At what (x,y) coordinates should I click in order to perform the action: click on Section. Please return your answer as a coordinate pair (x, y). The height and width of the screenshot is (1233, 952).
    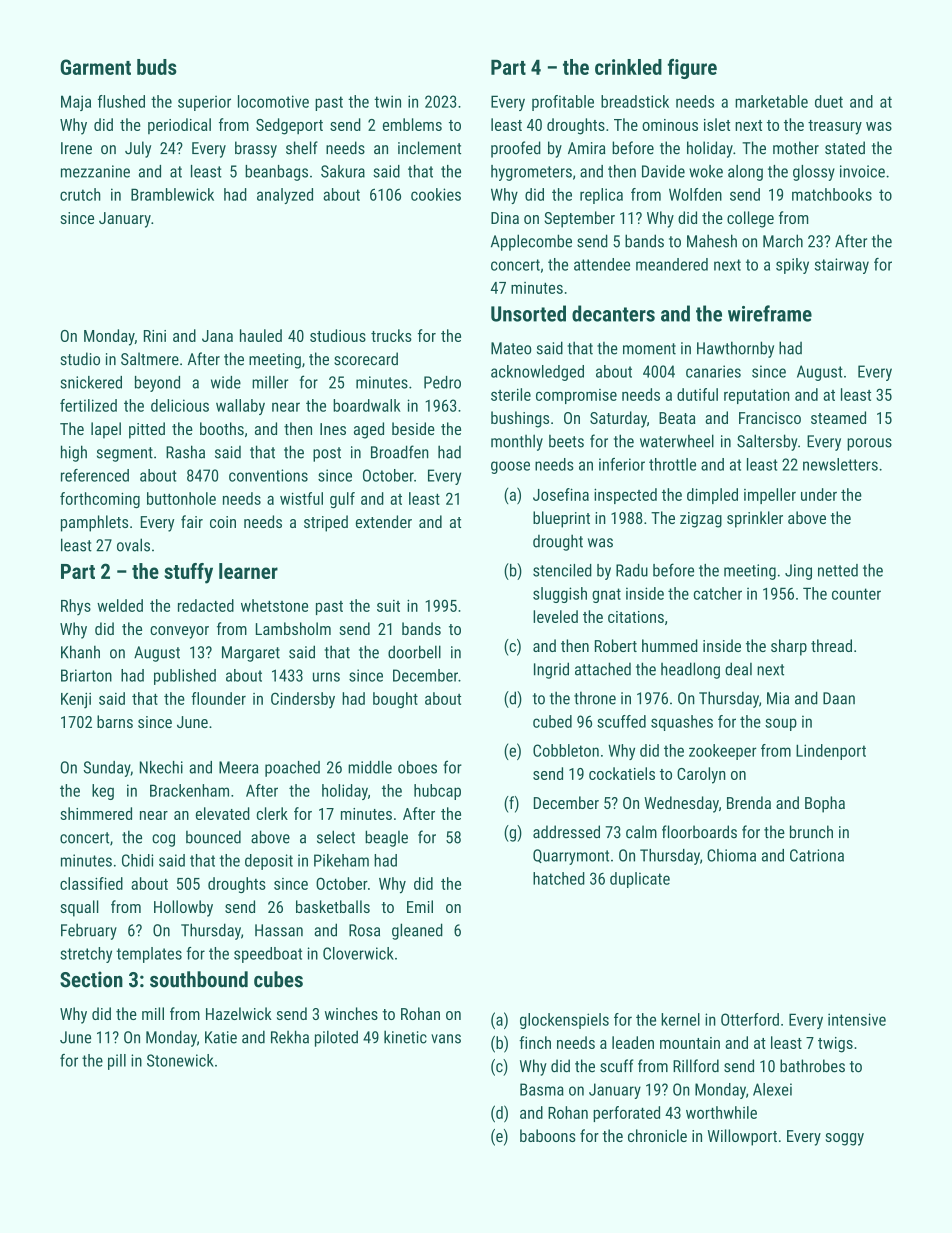
    Looking at the image, I should click on (91, 979).
